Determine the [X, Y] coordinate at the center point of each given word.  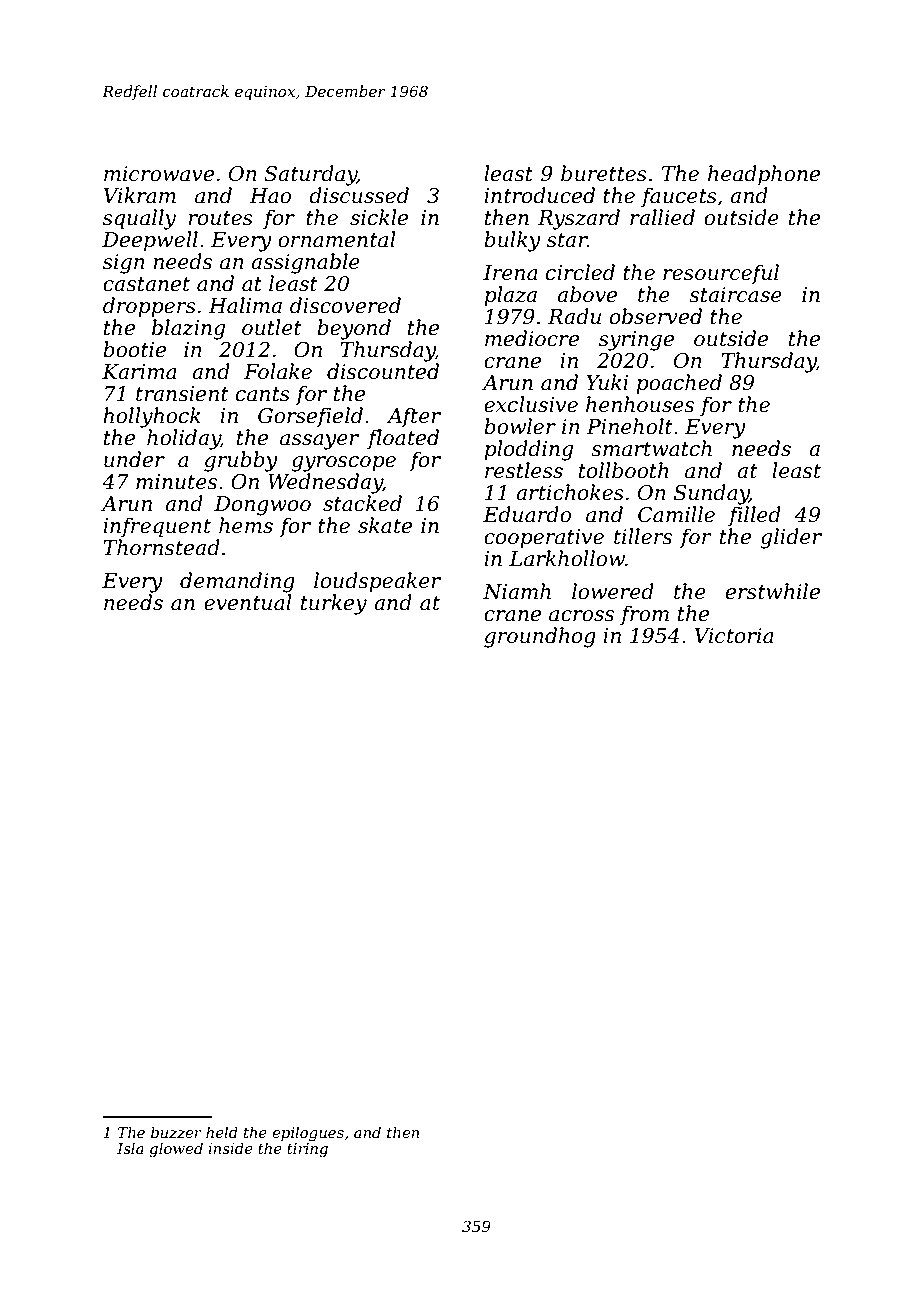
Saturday [310, 175]
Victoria [734, 636]
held [222, 1132]
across [581, 616]
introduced [539, 195]
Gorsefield [310, 417]
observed [656, 316]
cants [263, 394]
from [644, 615]
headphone [764, 175]
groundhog [540, 637]
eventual [248, 602]
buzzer [176, 1132]
